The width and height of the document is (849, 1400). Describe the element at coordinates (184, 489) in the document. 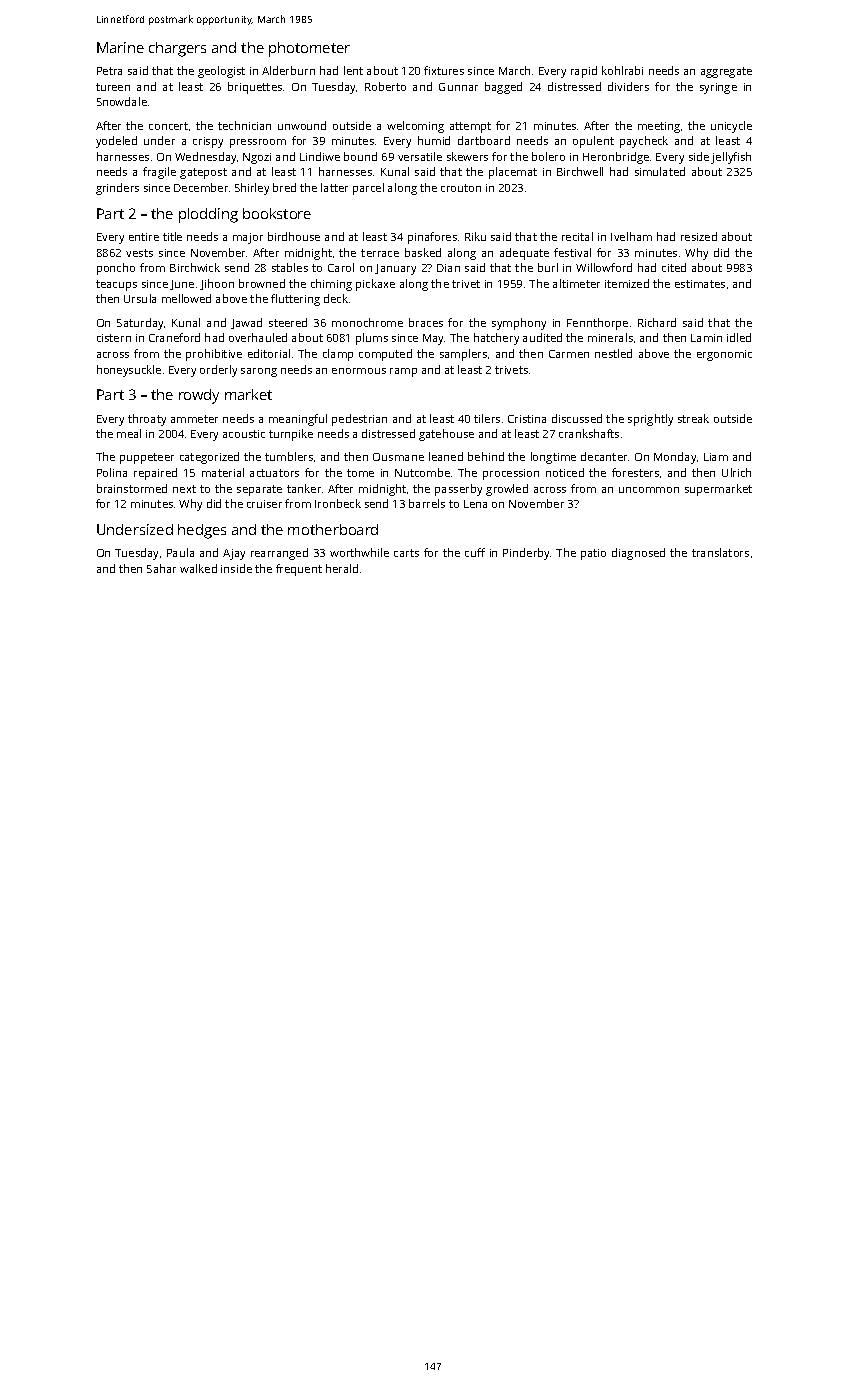

I see `next` at that location.
